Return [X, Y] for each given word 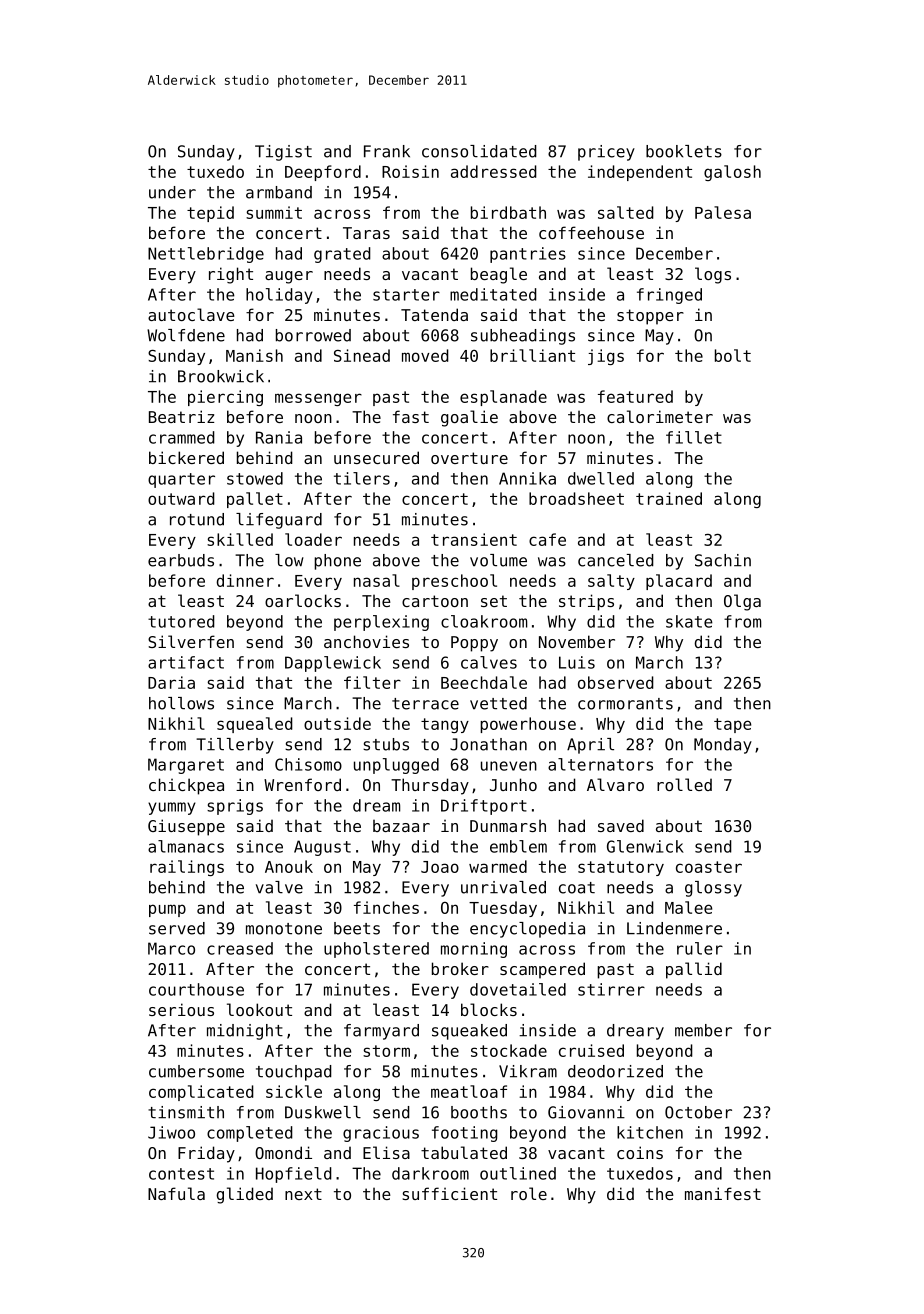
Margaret [186, 766]
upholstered [376, 950]
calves [489, 662]
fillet [694, 437]
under [172, 192]
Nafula [176, 1193]
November [577, 641]
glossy [713, 889]
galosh [732, 173]
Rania [279, 437]
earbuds [181, 560]
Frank [387, 151]
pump [167, 910]
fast [411, 416]
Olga [742, 602]
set [494, 601]
